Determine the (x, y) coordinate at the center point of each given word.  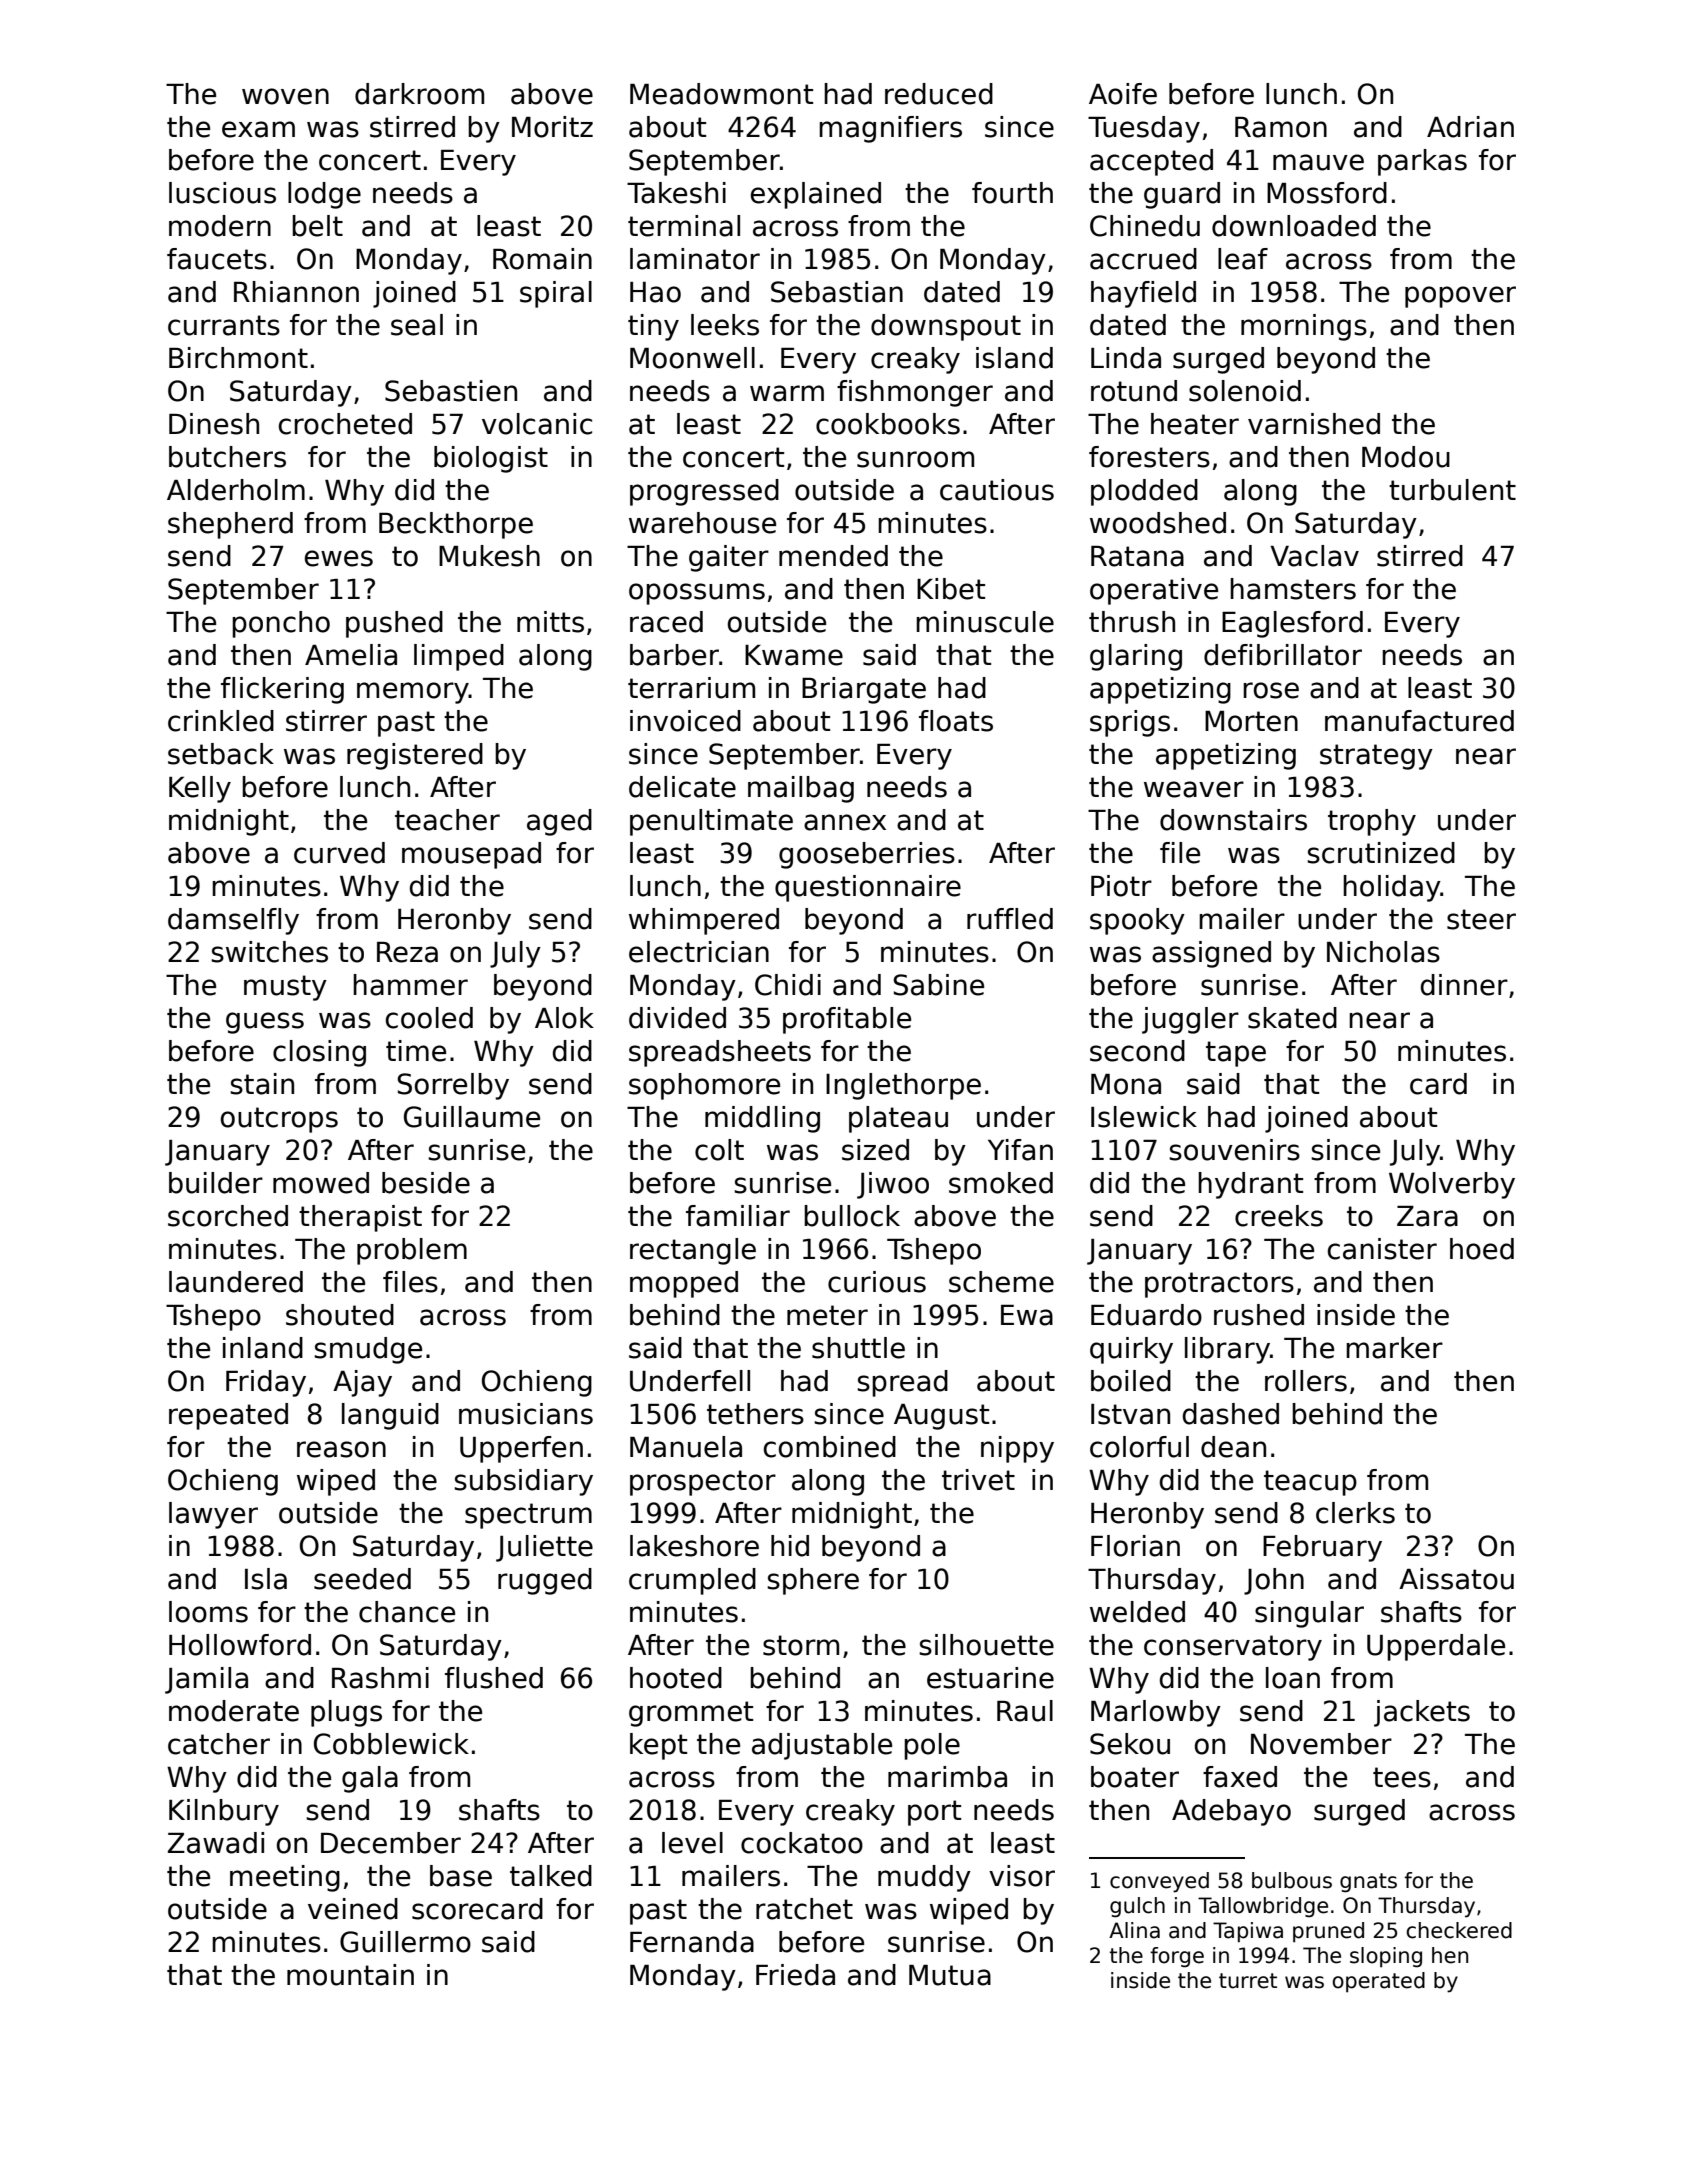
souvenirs (1234, 1150)
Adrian (1470, 127)
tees (1402, 1777)
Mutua (950, 1975)
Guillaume (472, 1117)
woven (285, 96)
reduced (939, 94)
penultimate (711, 822)
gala (370, 1779)
